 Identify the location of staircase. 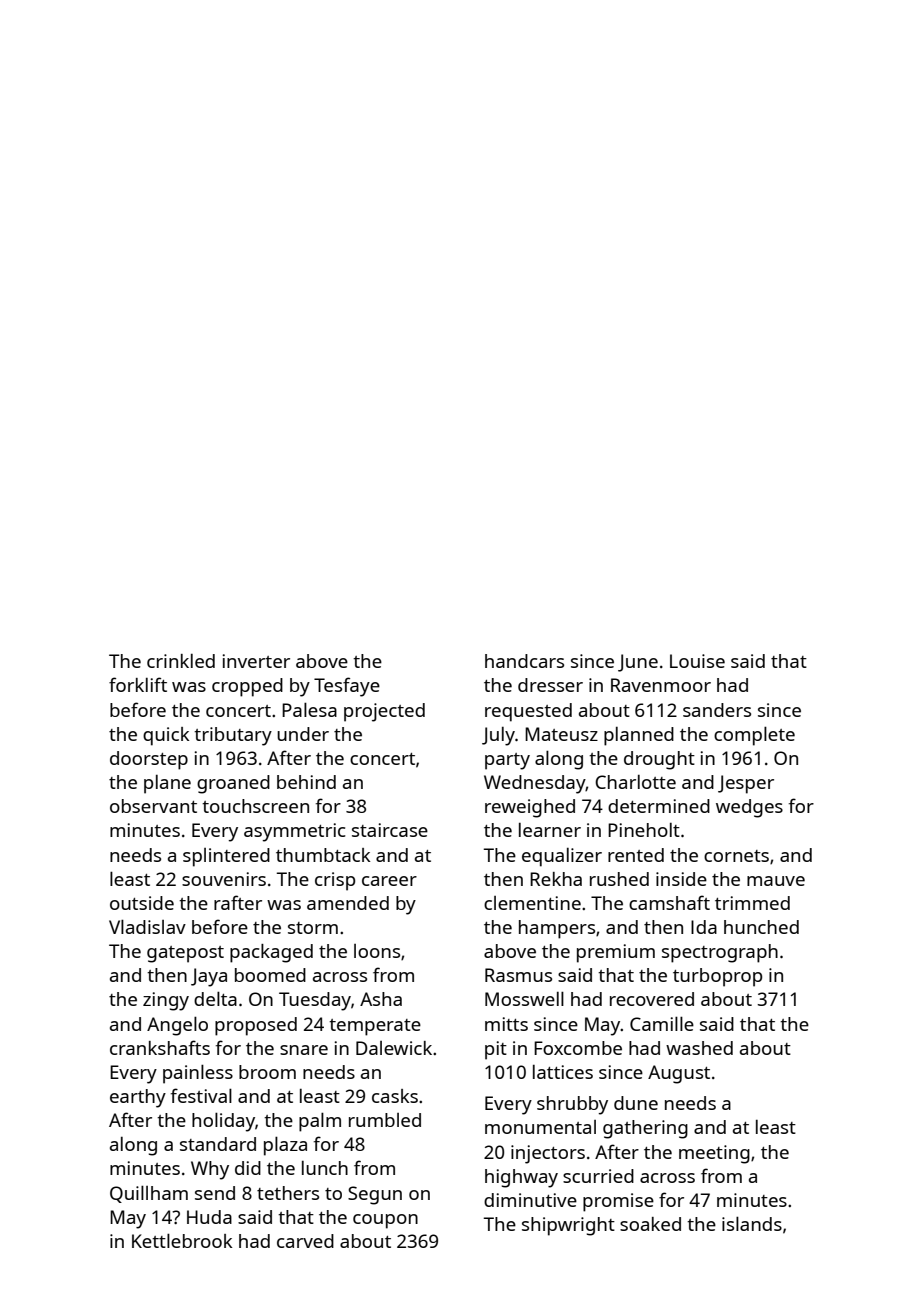
(390, 830).
